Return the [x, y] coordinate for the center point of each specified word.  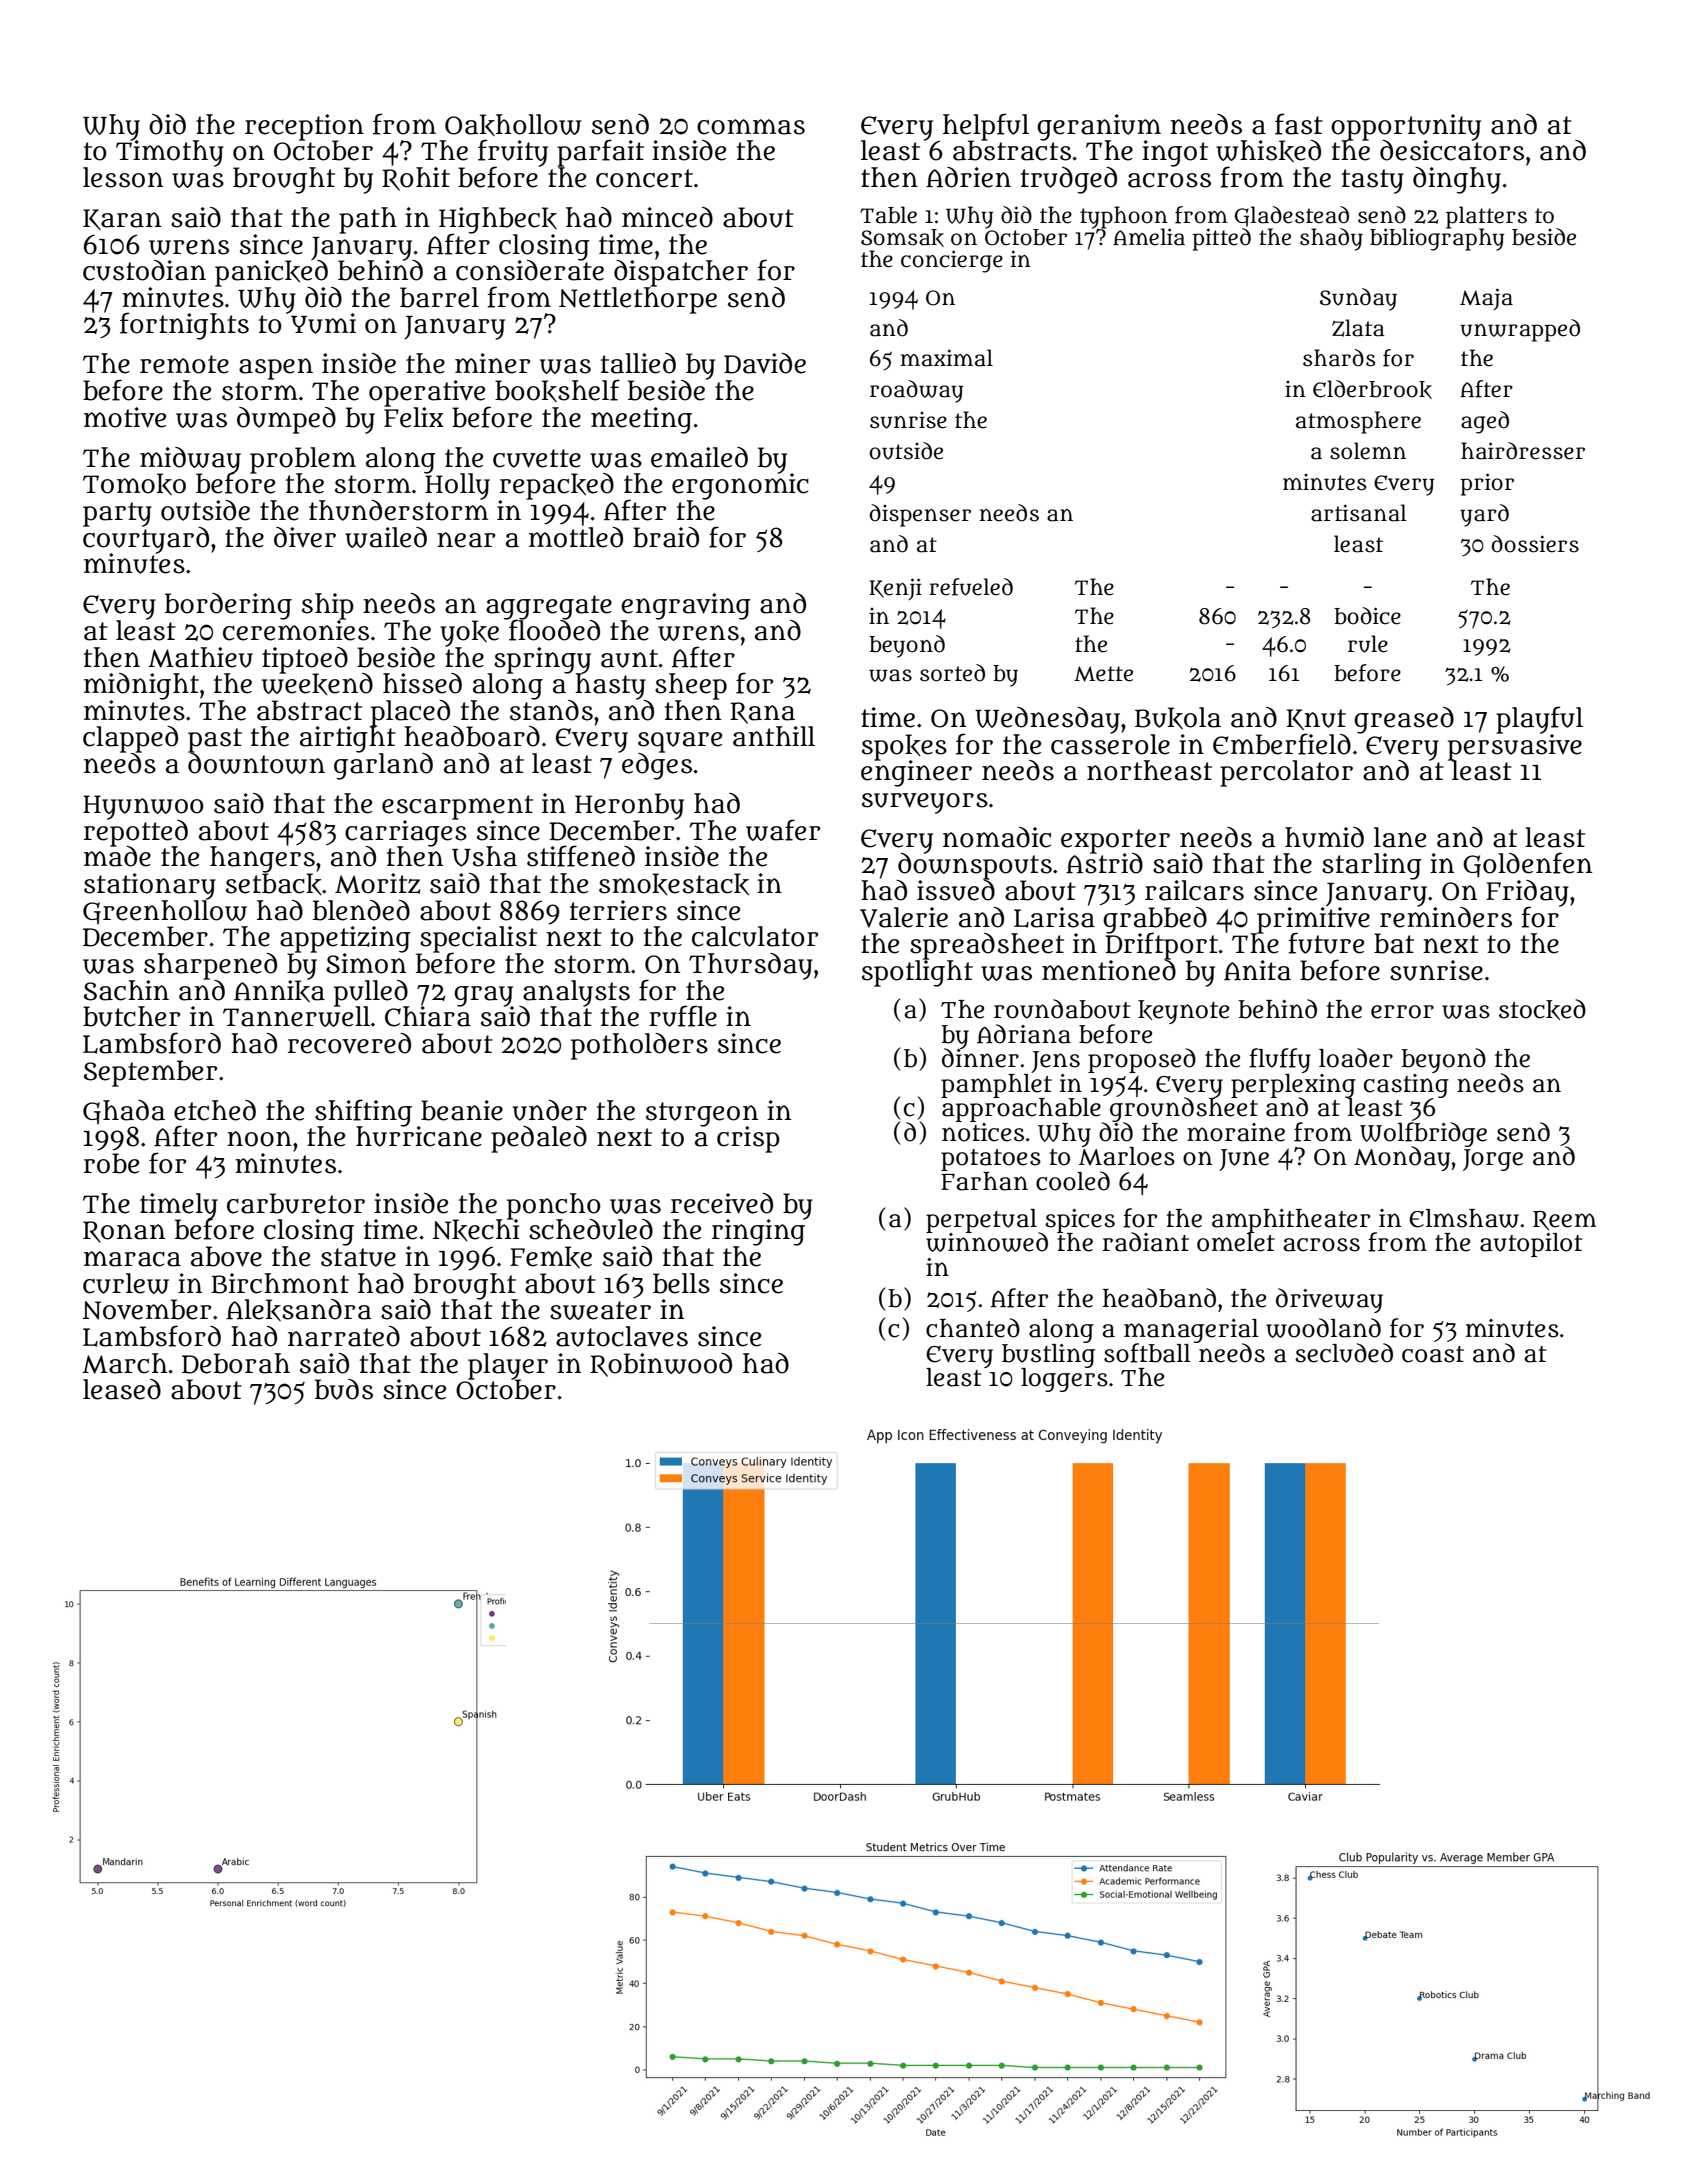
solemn [1368, 451]
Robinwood [661, 1365]
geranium [1099, 127]
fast [1299, 124]
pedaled [539, 1139]
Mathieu [200, 657]
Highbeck [498, 220]
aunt [629, 658]
